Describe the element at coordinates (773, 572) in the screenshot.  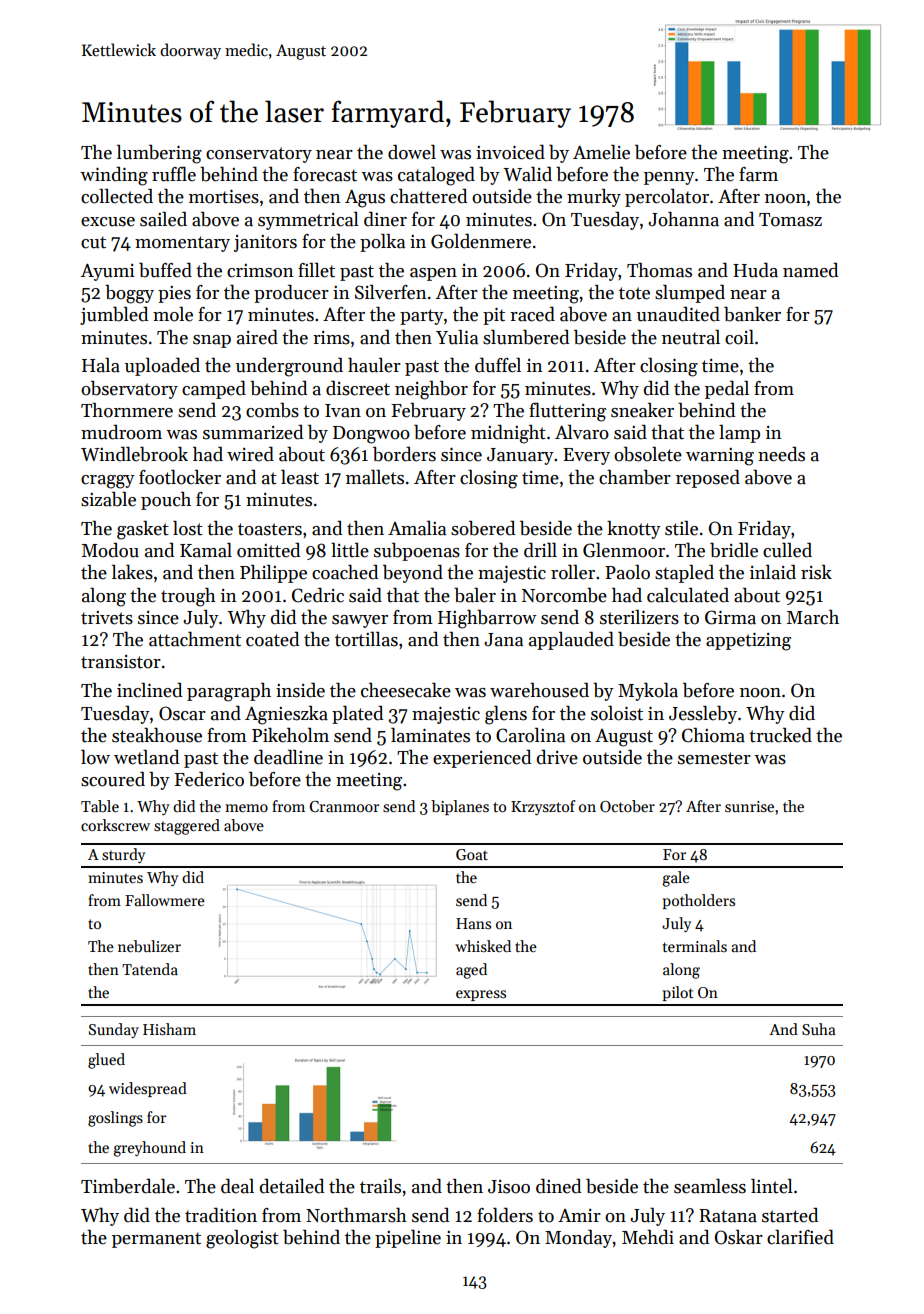
I see `inlaid` at that location.
